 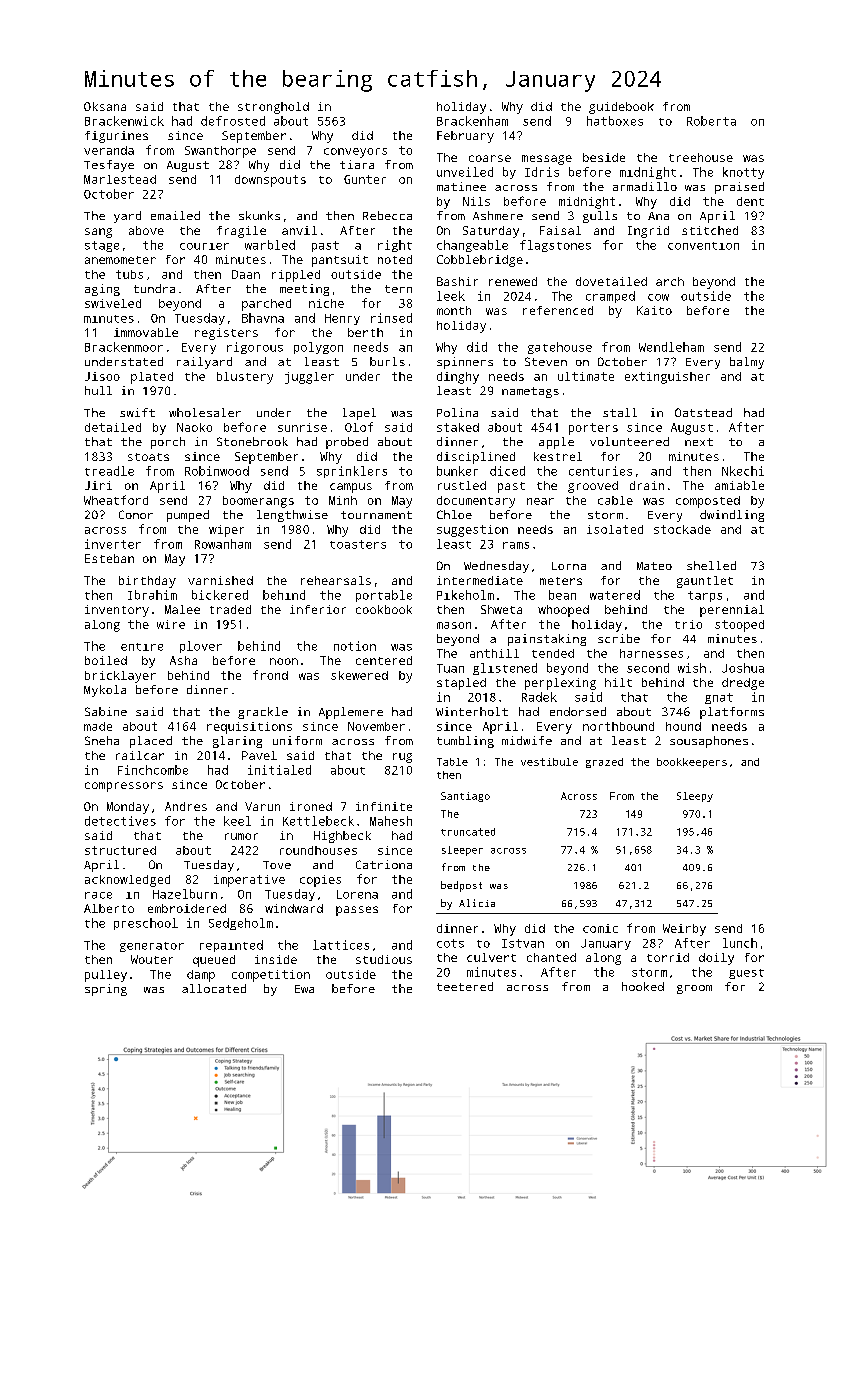 What do you see at coordinates (667, 378) in the screenshot?
I see `extinguisher` at bounding box center [667, 378].
